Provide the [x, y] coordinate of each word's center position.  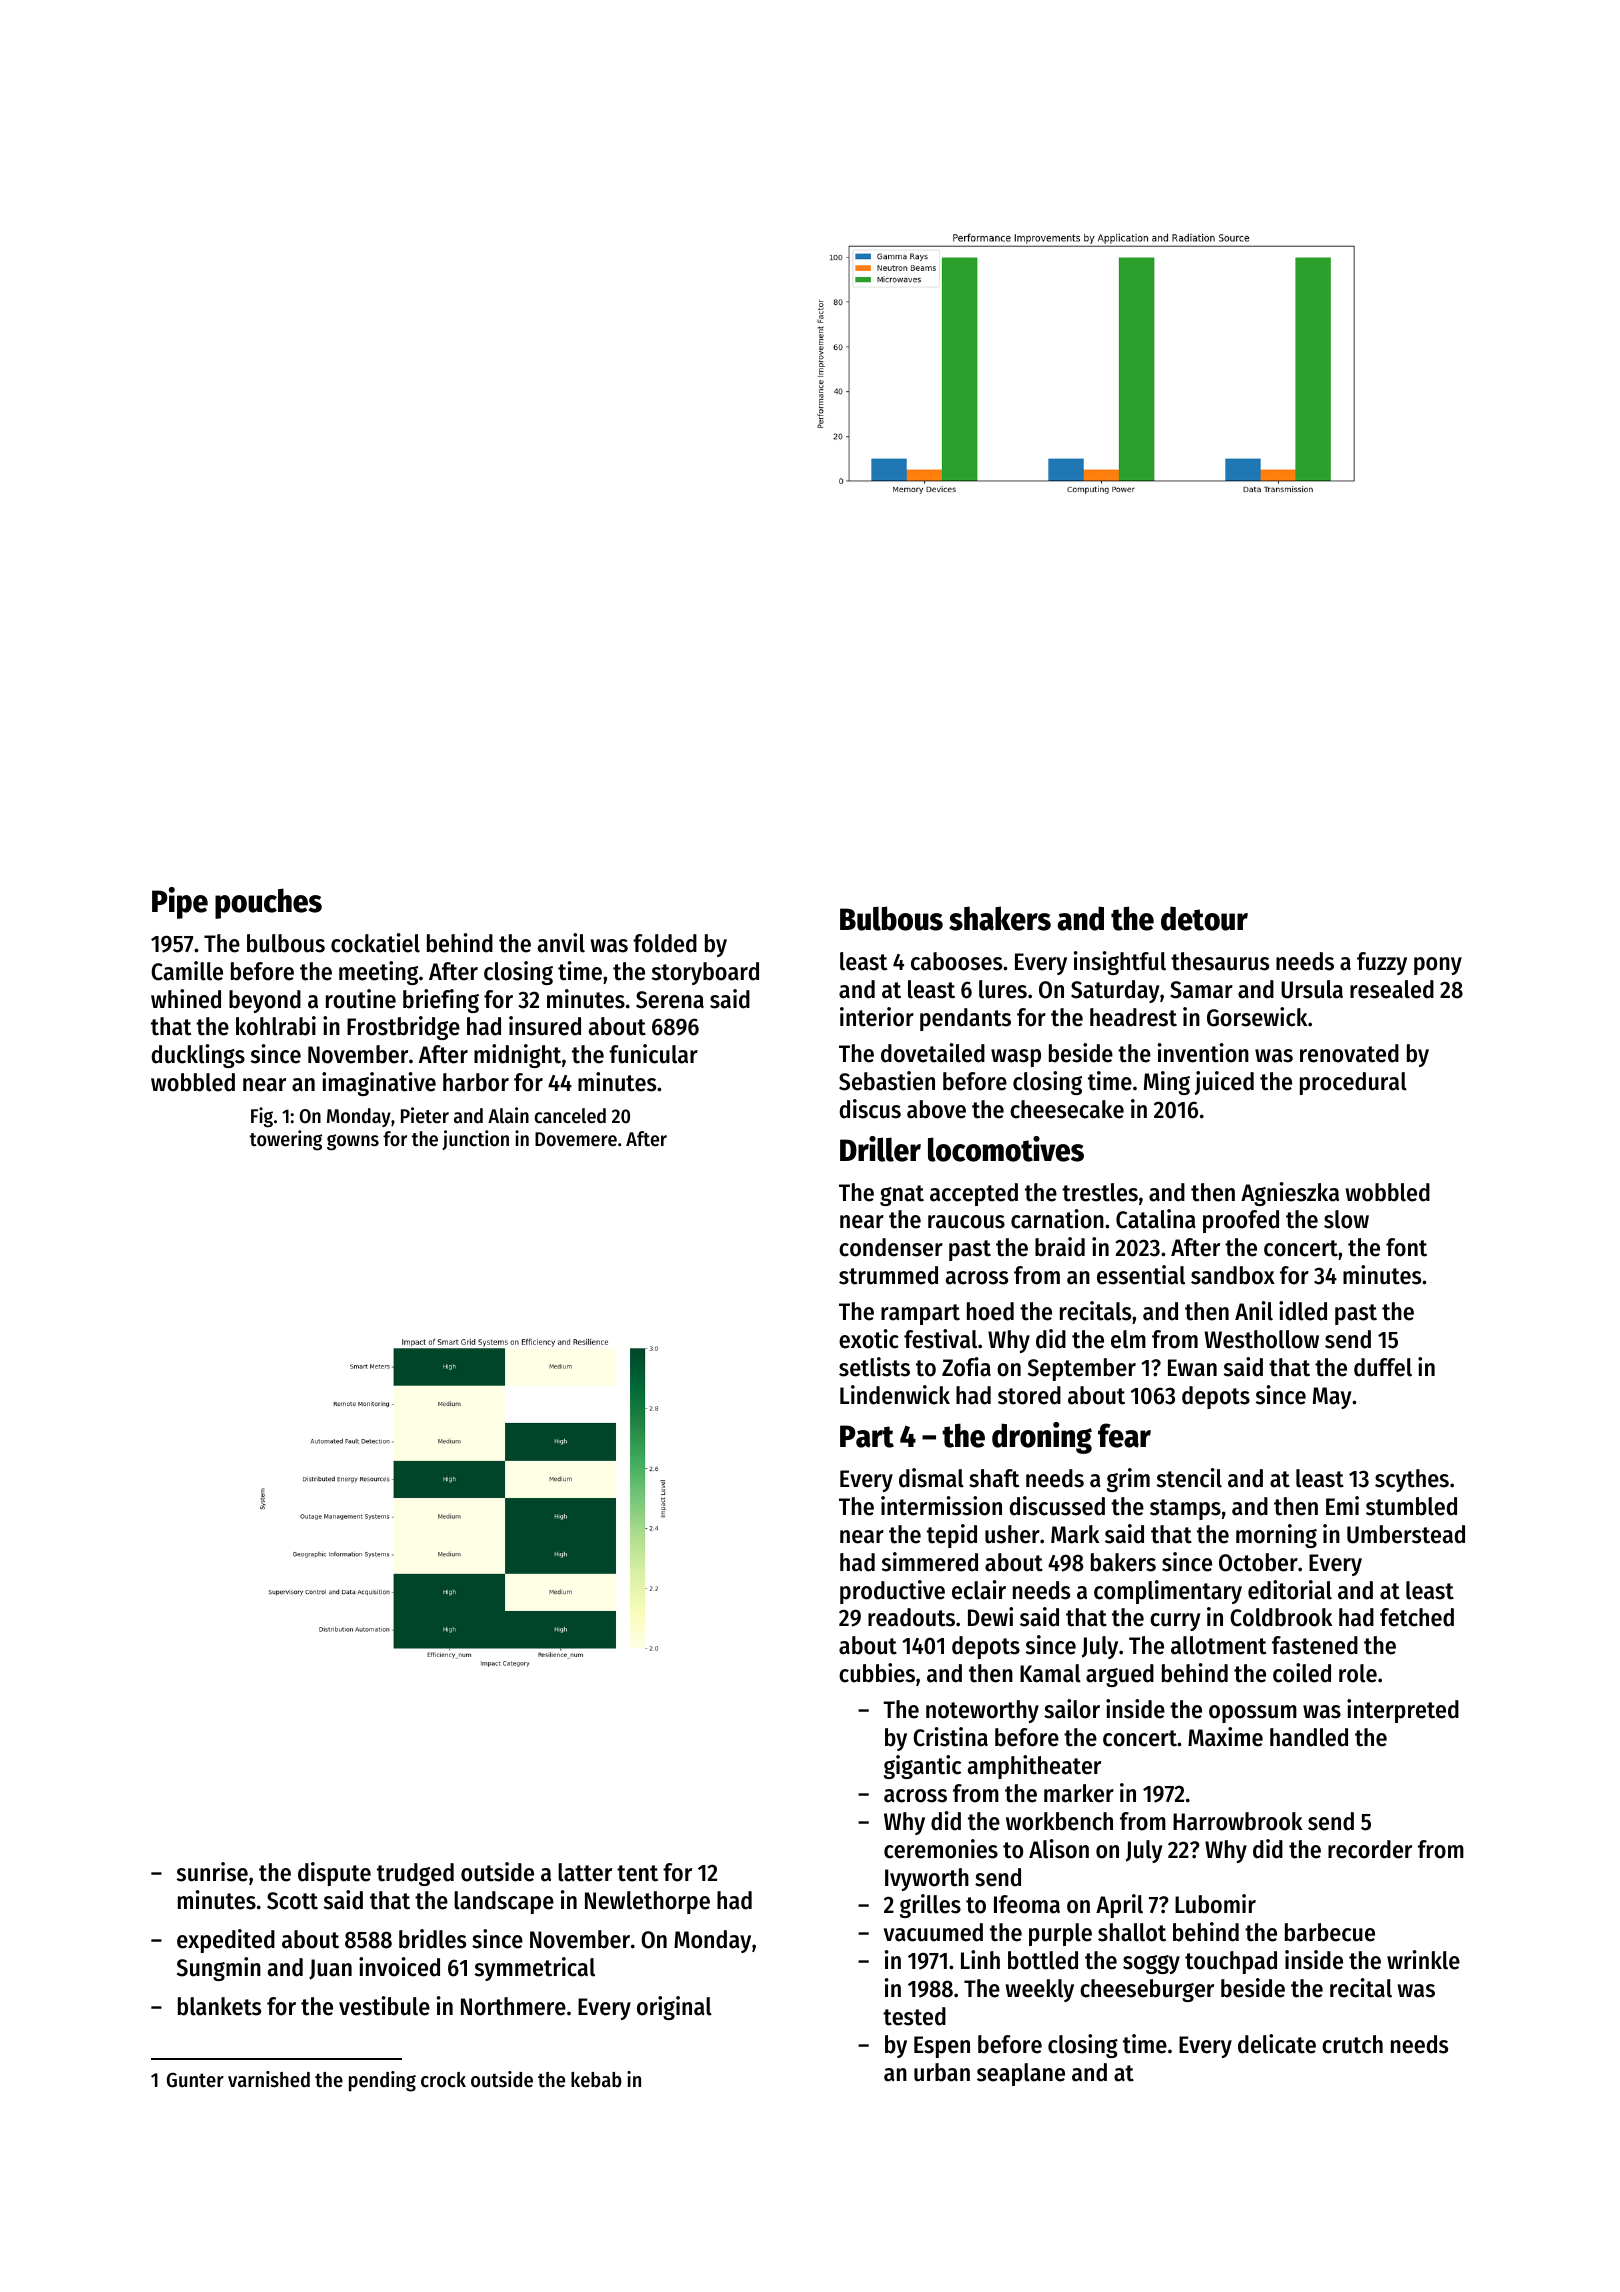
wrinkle [1423, 1960]
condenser [891, 1247]
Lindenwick [895, 1395]
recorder [1370, 1849]
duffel [1383, 1367]
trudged [415, 1874]
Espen [942, 2047]
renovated [1349, 1053]
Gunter [195, 2080]
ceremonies [941, 1849]
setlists [874, 1367]
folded [665, 943]
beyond [265, 1001]
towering [286, 1140]
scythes [1412, 1480]
